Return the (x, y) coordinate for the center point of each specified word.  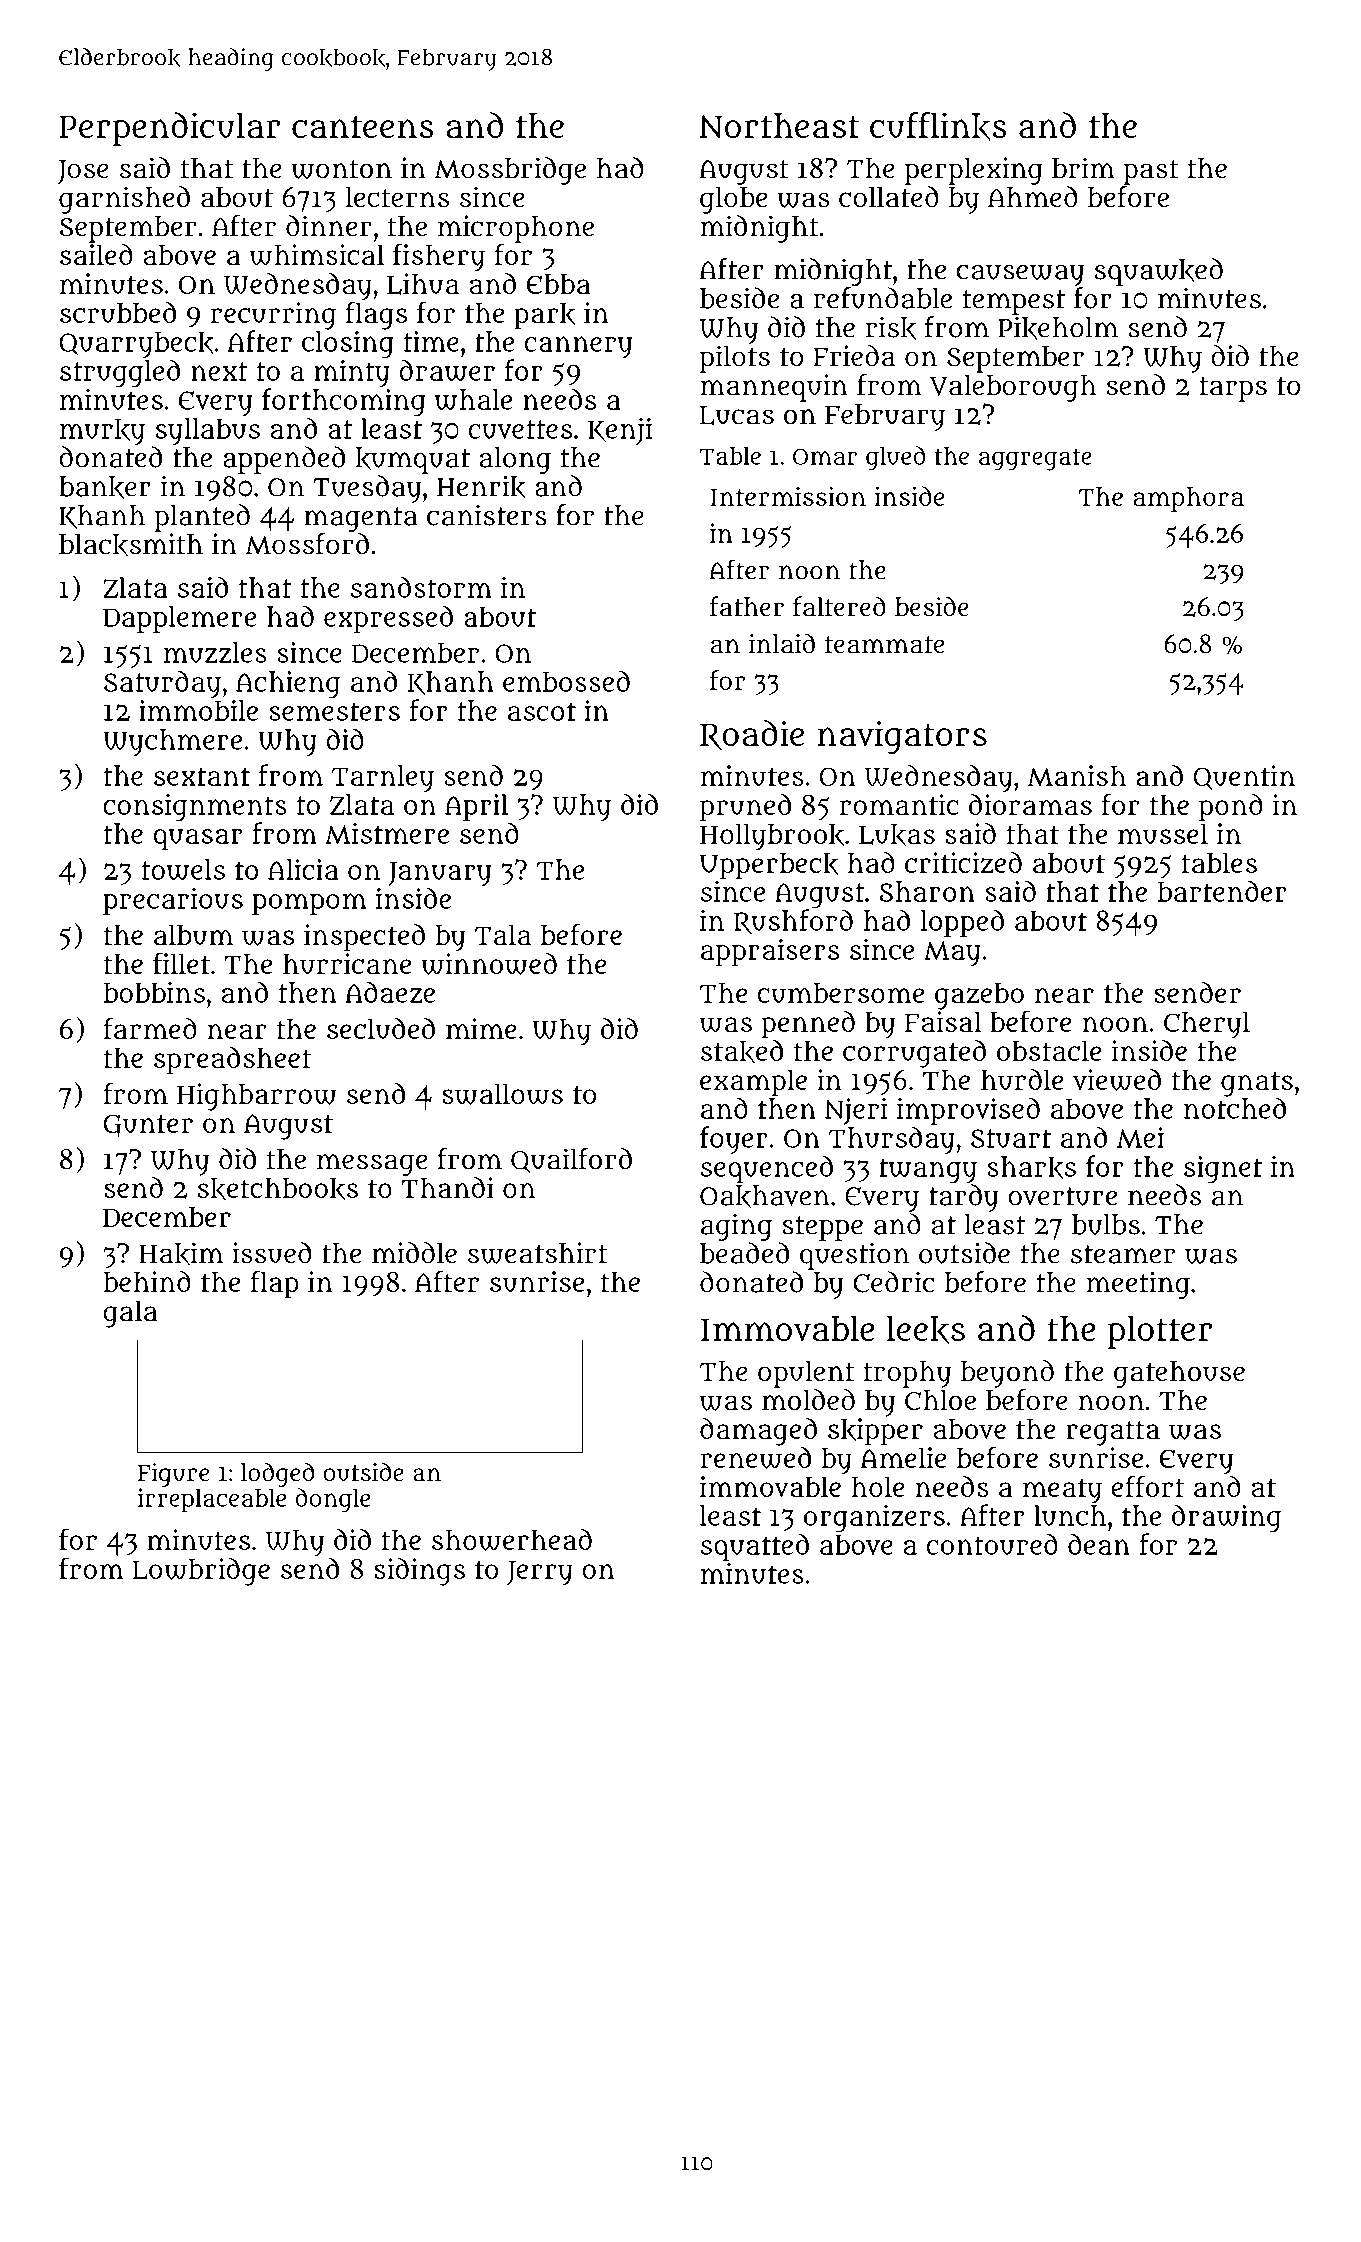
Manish (1076, 775)
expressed (388, 619)
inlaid (782, 643)
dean (1099, 1544)
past (1151, 172)
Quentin (1244, 777)
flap (274, 1284)
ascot (542, 711)
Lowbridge (201, 1572)
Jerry (540, 1573)
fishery (439, 257)
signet (1223, 1170)
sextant (202, 776)
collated (889, 197)
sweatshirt (537, 1253)
